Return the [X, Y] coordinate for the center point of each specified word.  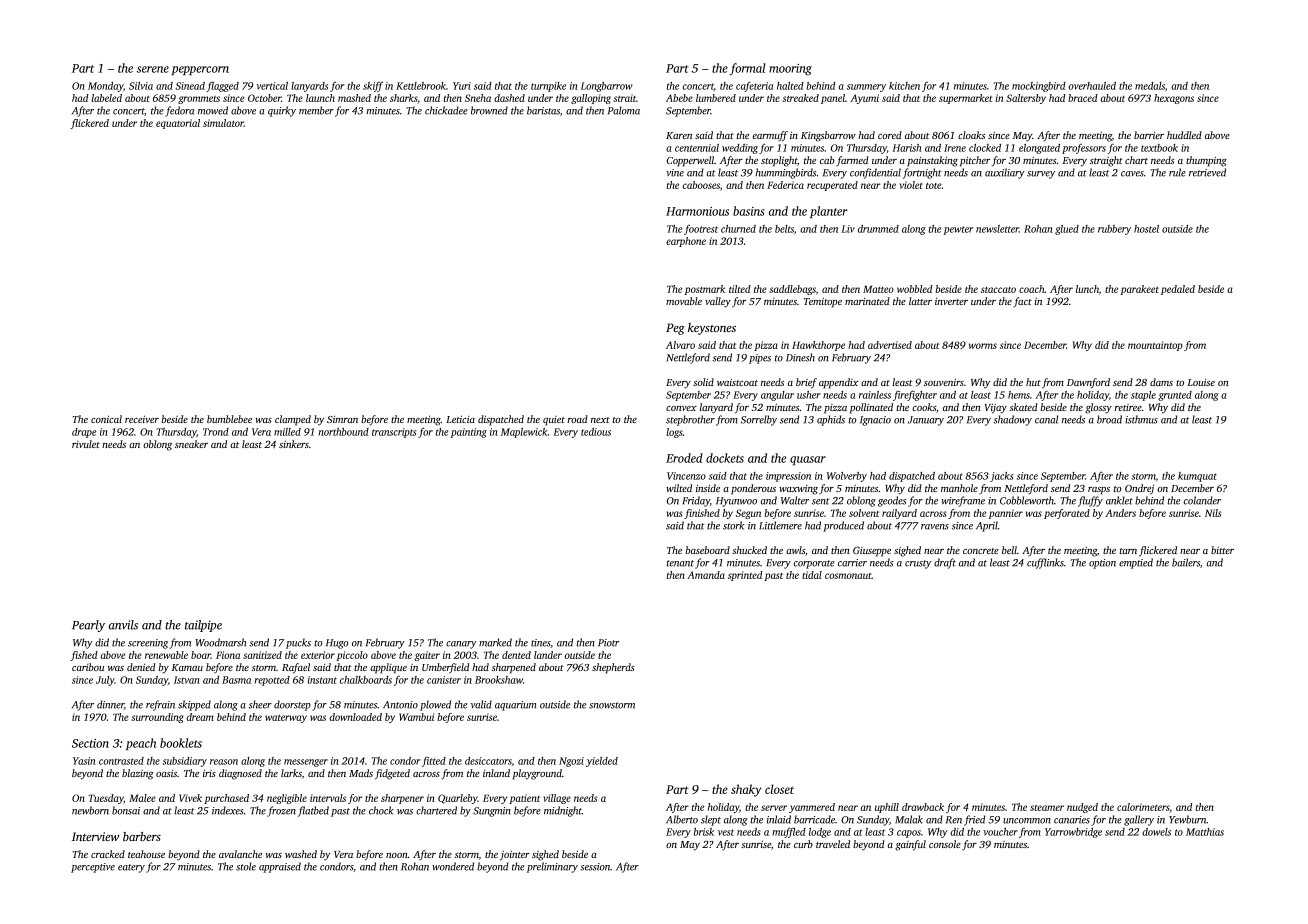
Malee [142, 798]
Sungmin [492, 812]
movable [684, 301]
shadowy [1012, 420]
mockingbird [1039, 87]
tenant [680, 563]
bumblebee [229, 419]
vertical [272, 86]
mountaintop [1155, 346]
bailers [1186, 562]
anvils [123, 625]
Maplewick [524, 433]
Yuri [462, 86]
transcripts [394, 433]
